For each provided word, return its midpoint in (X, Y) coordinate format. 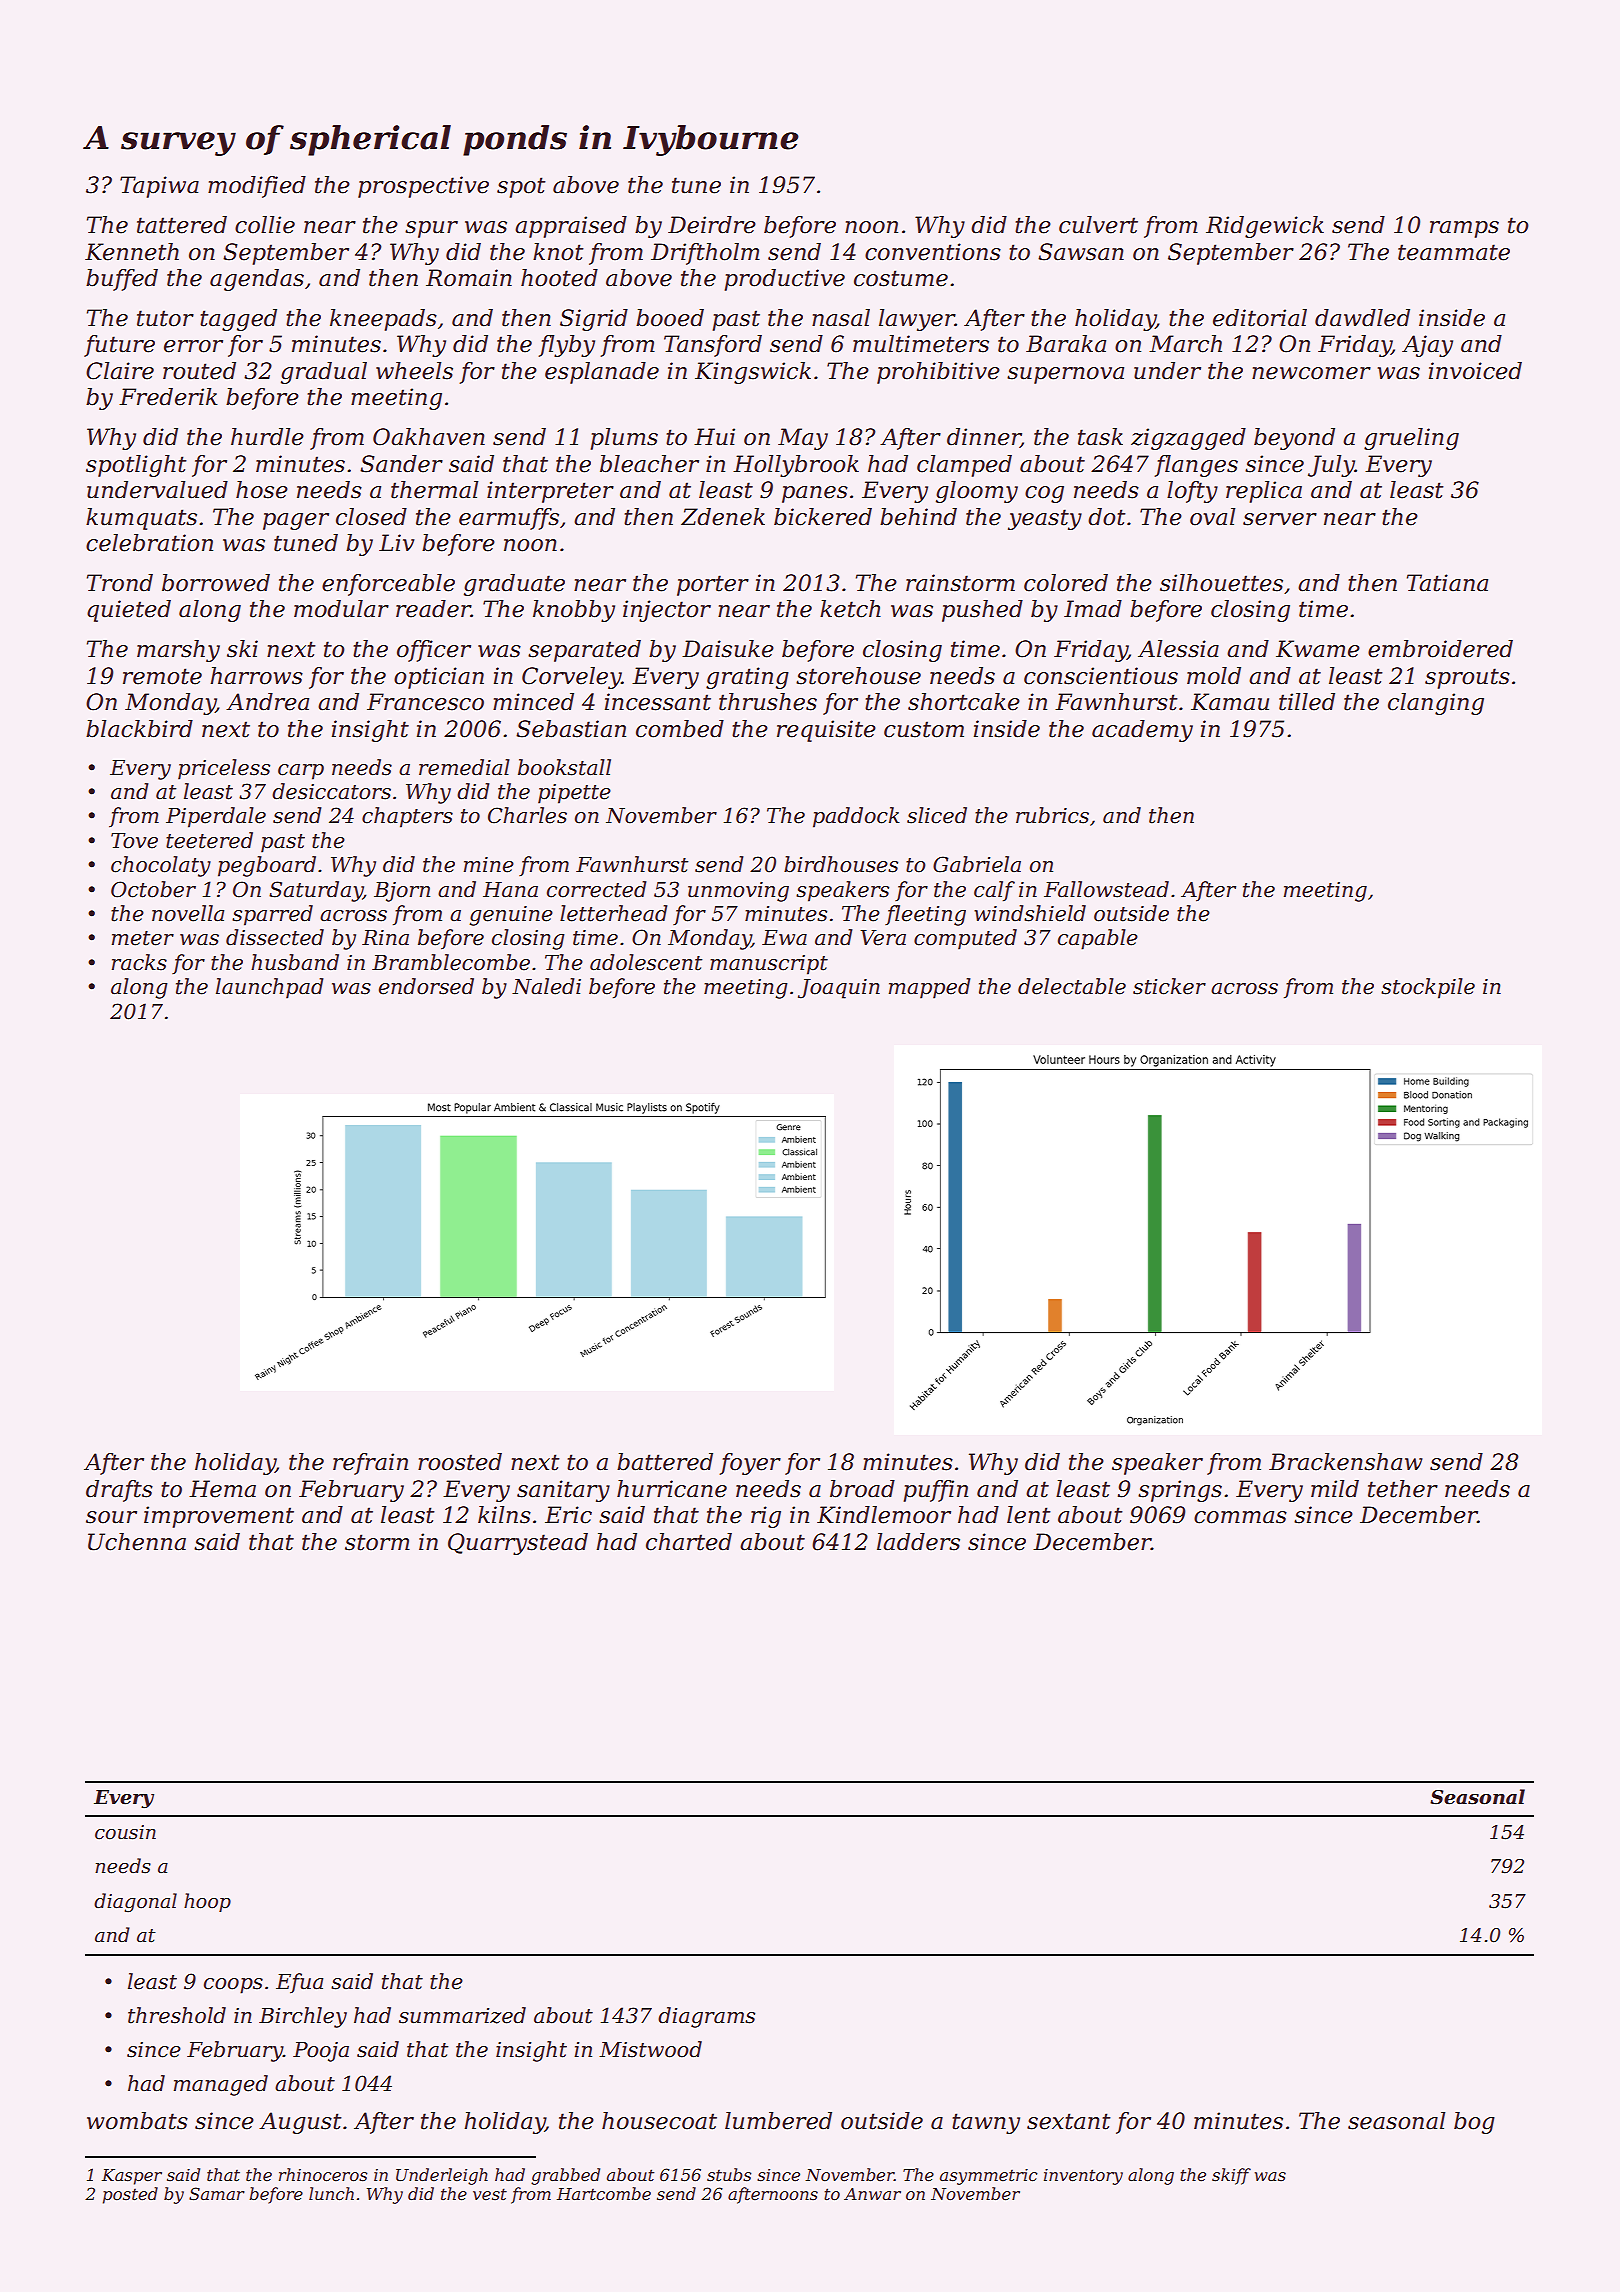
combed (680, 729)
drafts (119, 1491)
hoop (207, 1902)
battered (665, 1462)
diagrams (706, 2017)
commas (1240, 1517)
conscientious (1101, 676)
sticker (1169, 986)
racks (139, 962)
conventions (933, 252)
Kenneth (132, 252)
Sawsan (1081, 252)
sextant (1068, 2121)
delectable (1072, 986)
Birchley (303, 2017)
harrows (256, 676)
